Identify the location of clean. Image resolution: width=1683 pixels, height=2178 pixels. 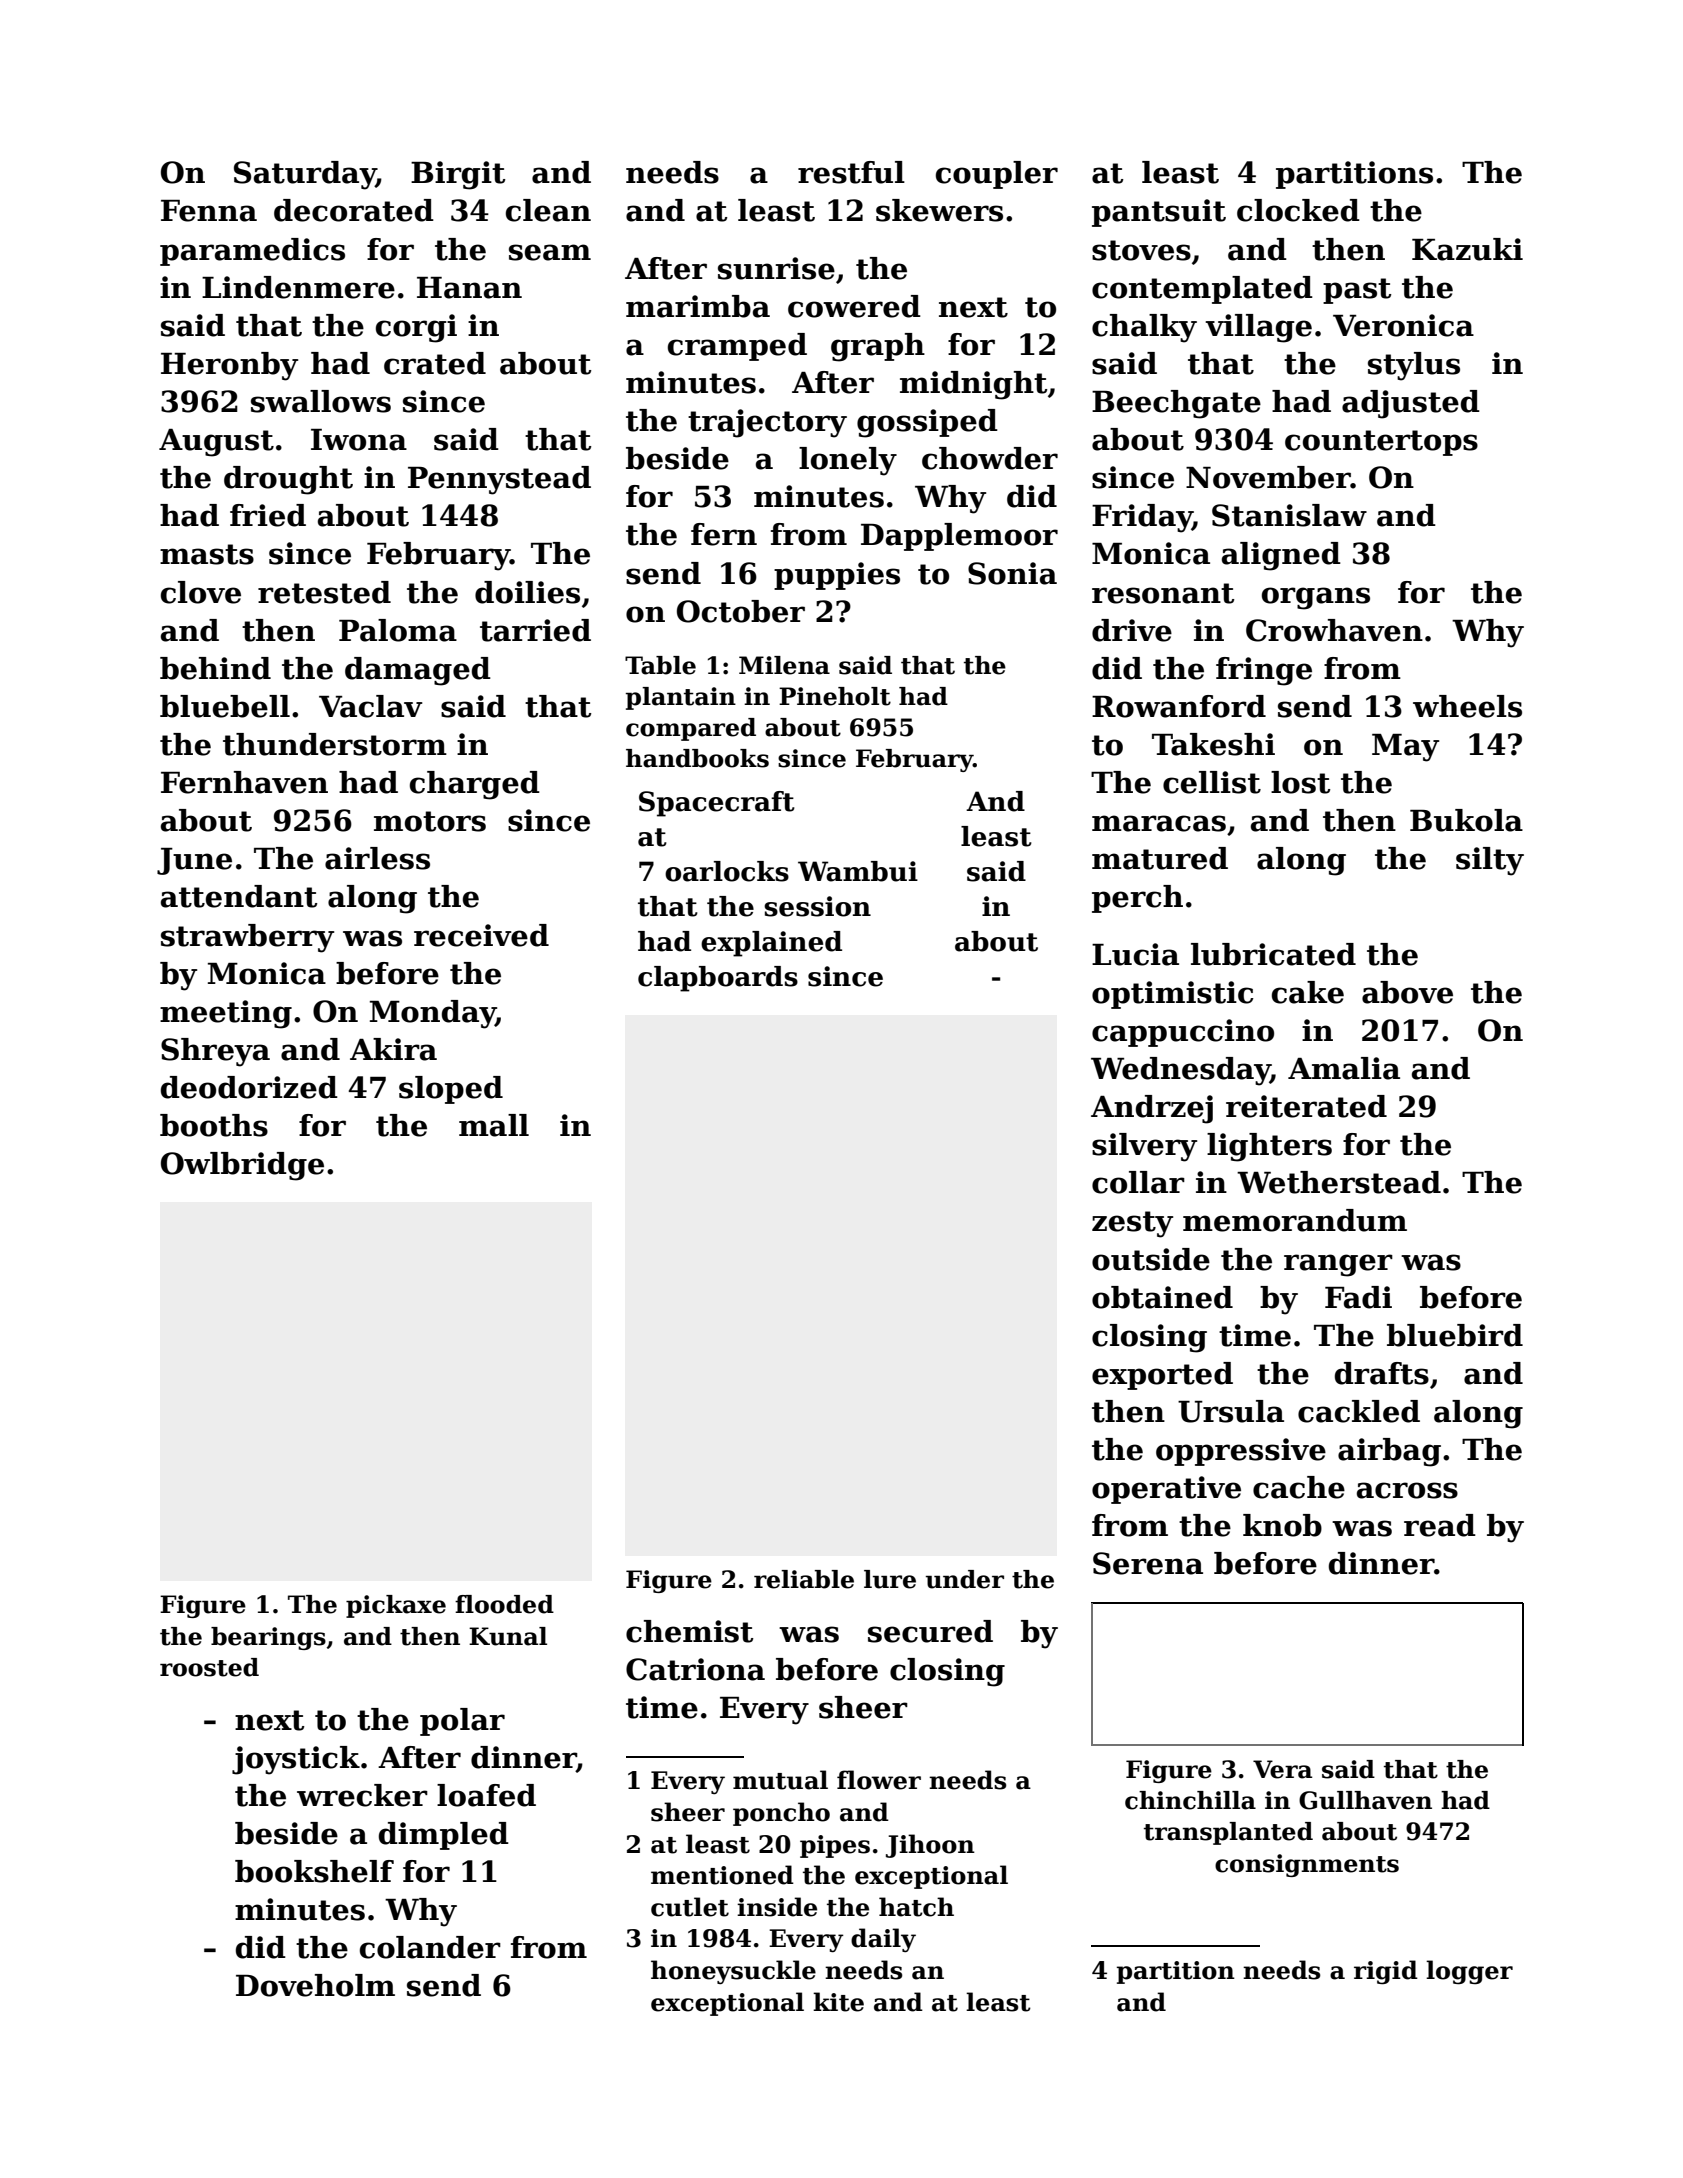
(548, 210).
